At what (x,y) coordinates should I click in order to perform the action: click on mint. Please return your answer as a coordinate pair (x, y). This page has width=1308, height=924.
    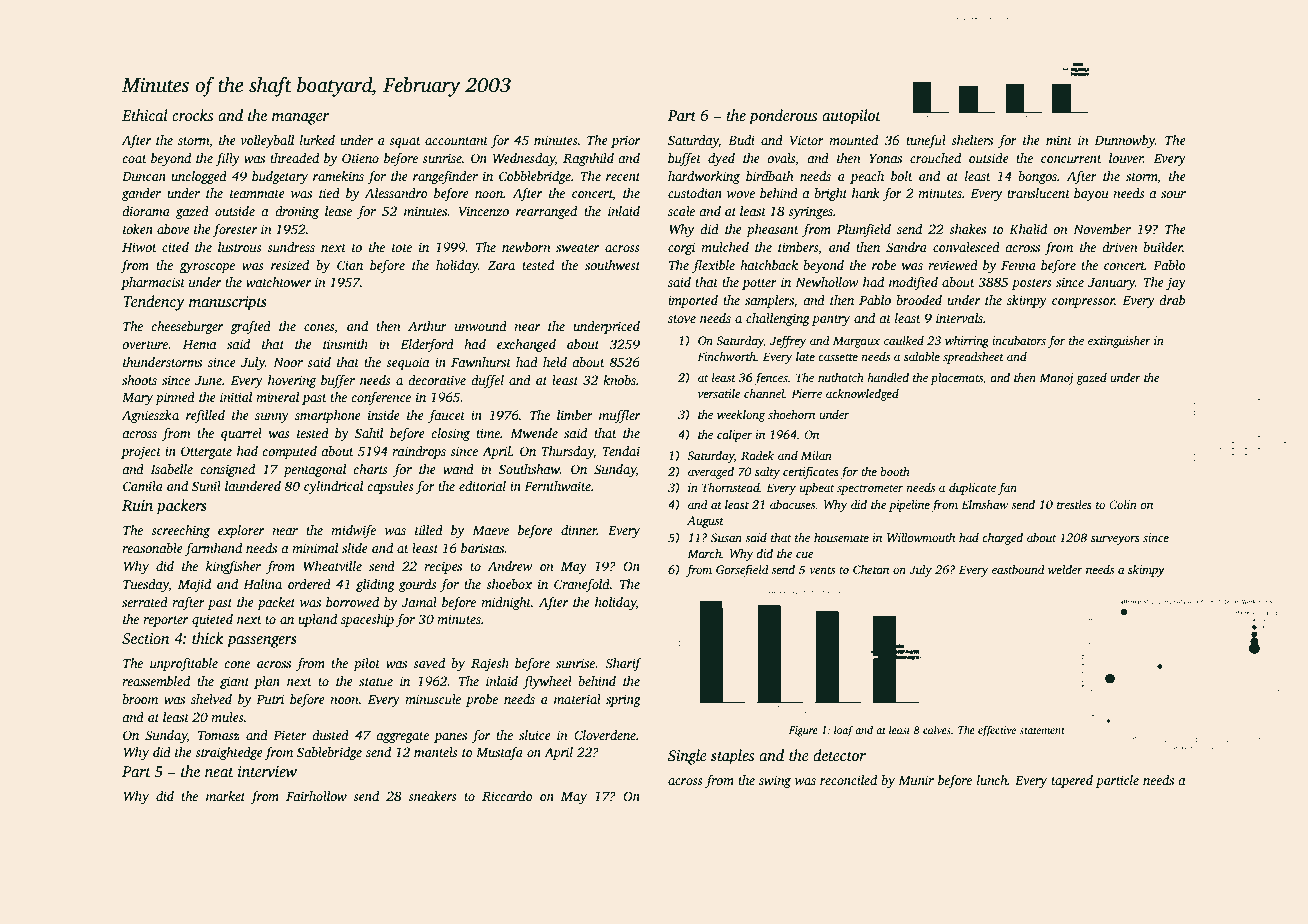
    Looking at the image, I should click on (1059, 140).
